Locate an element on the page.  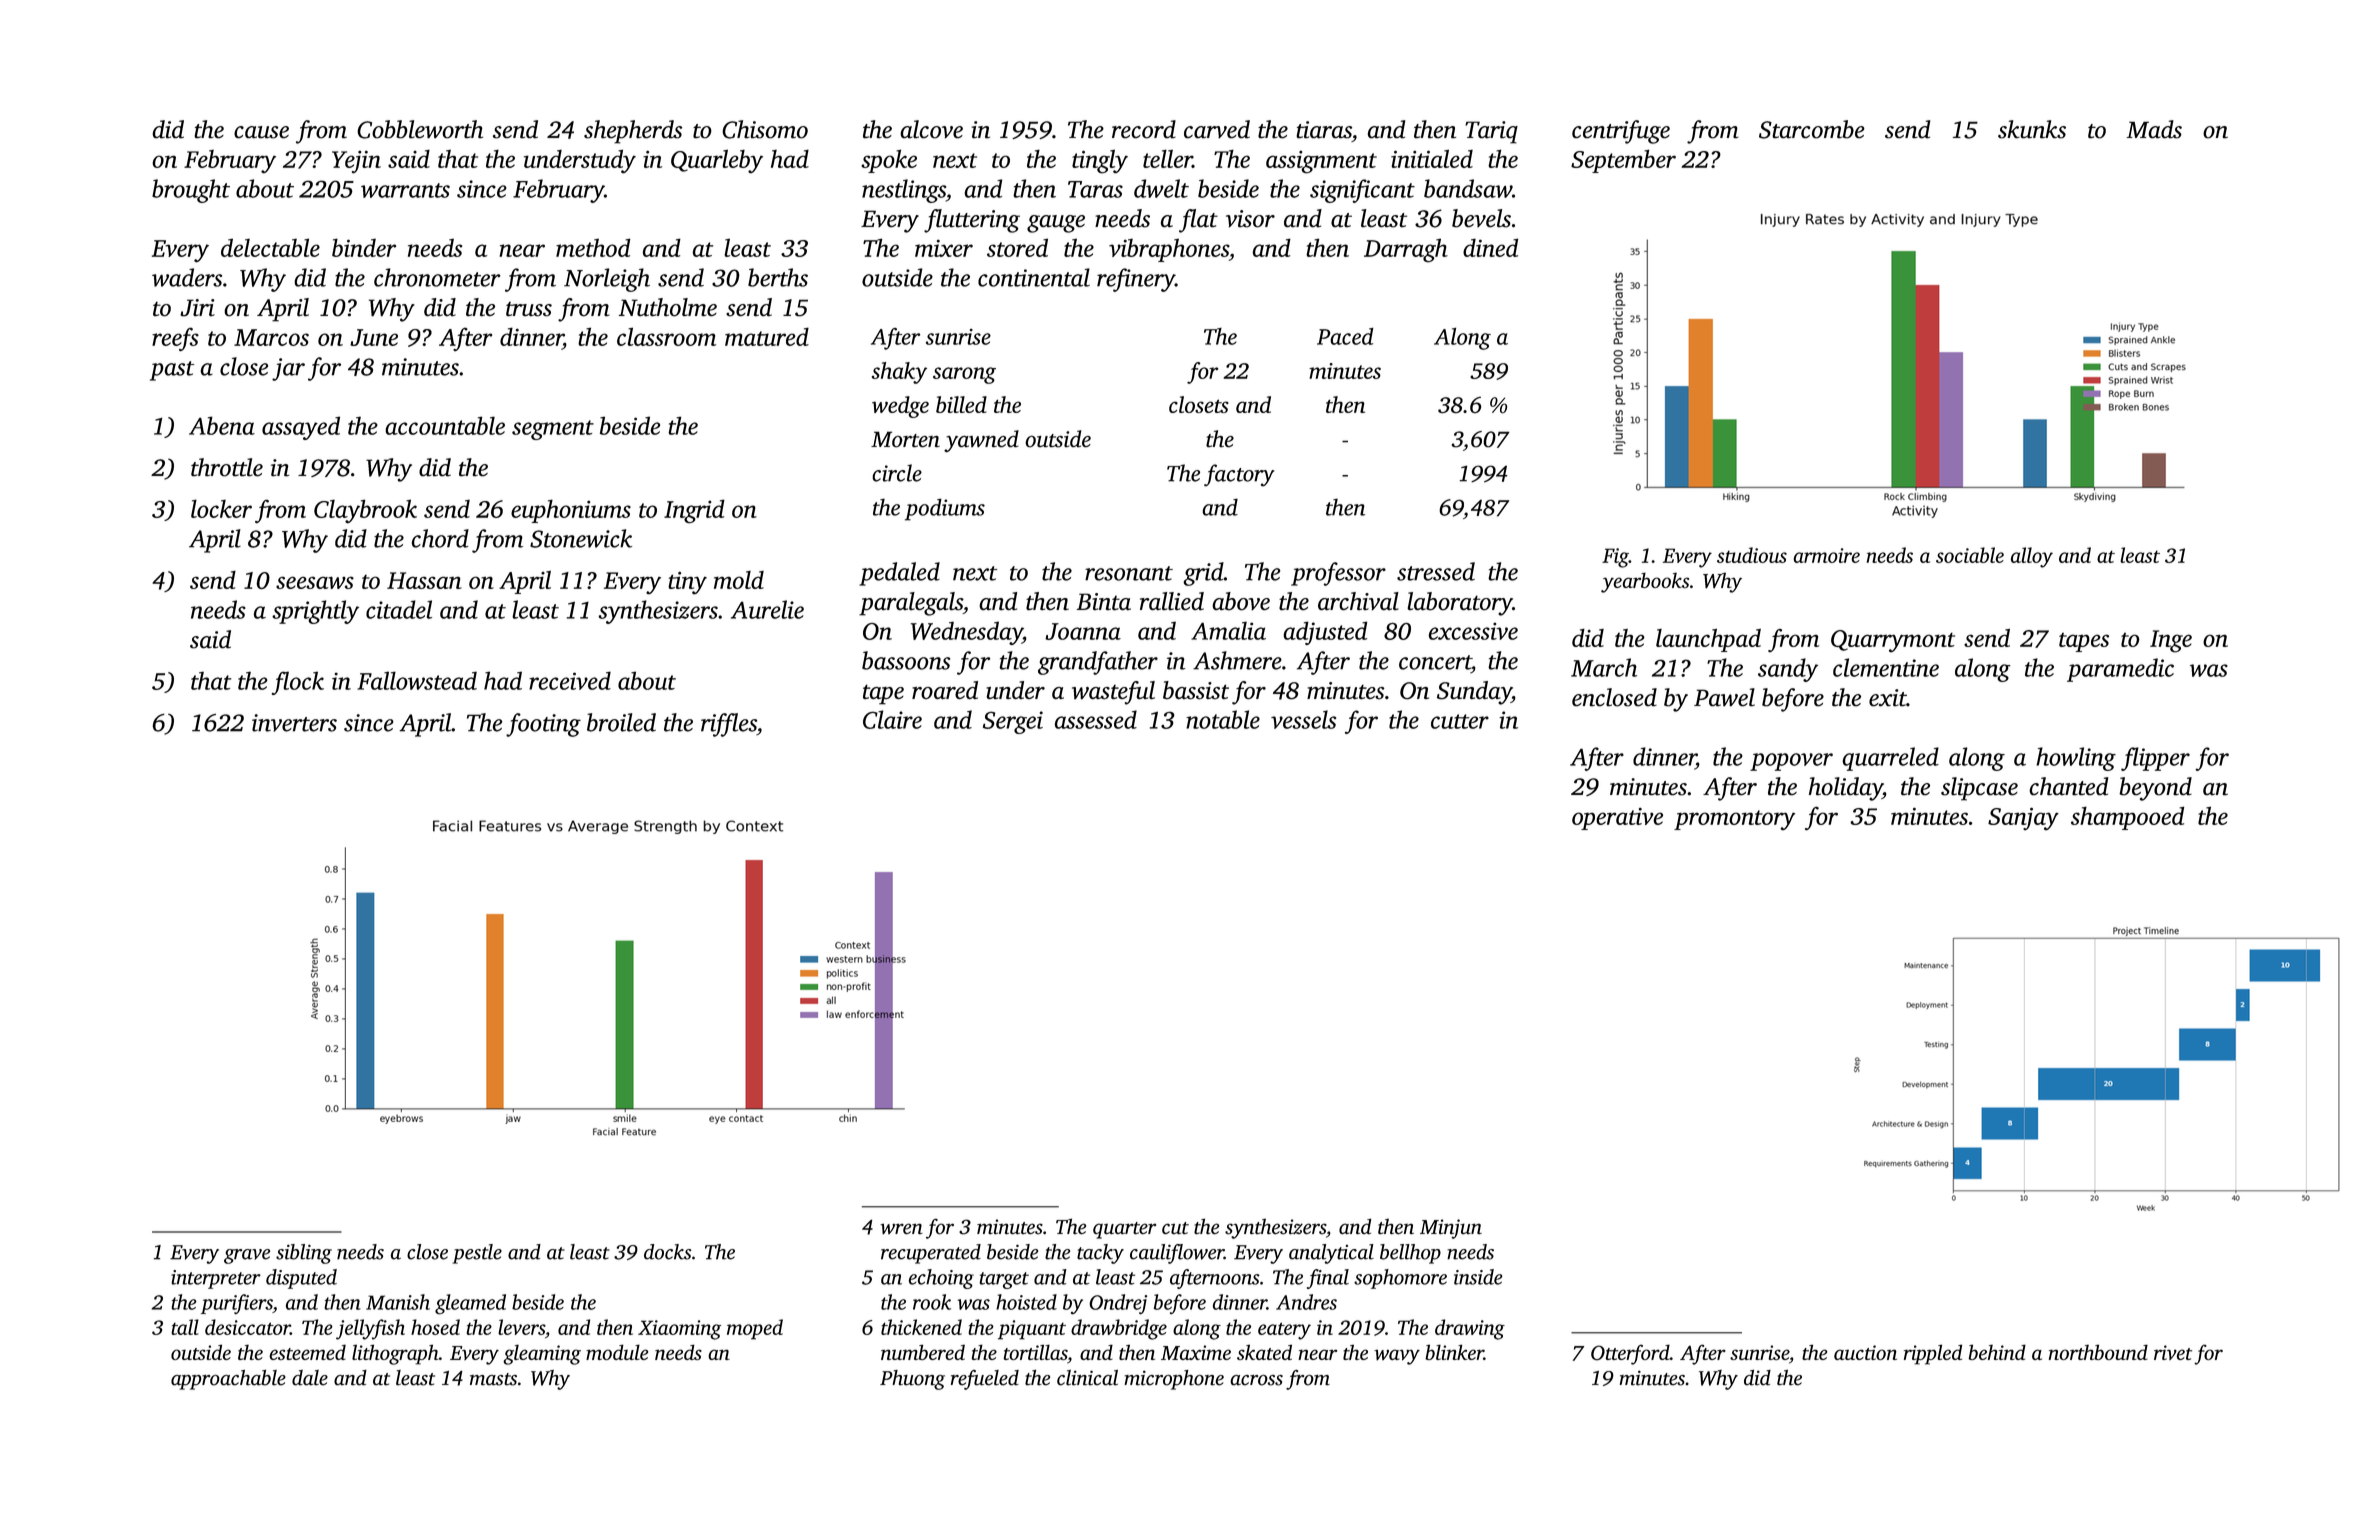
levers is located at coordinates (521, 1327).
